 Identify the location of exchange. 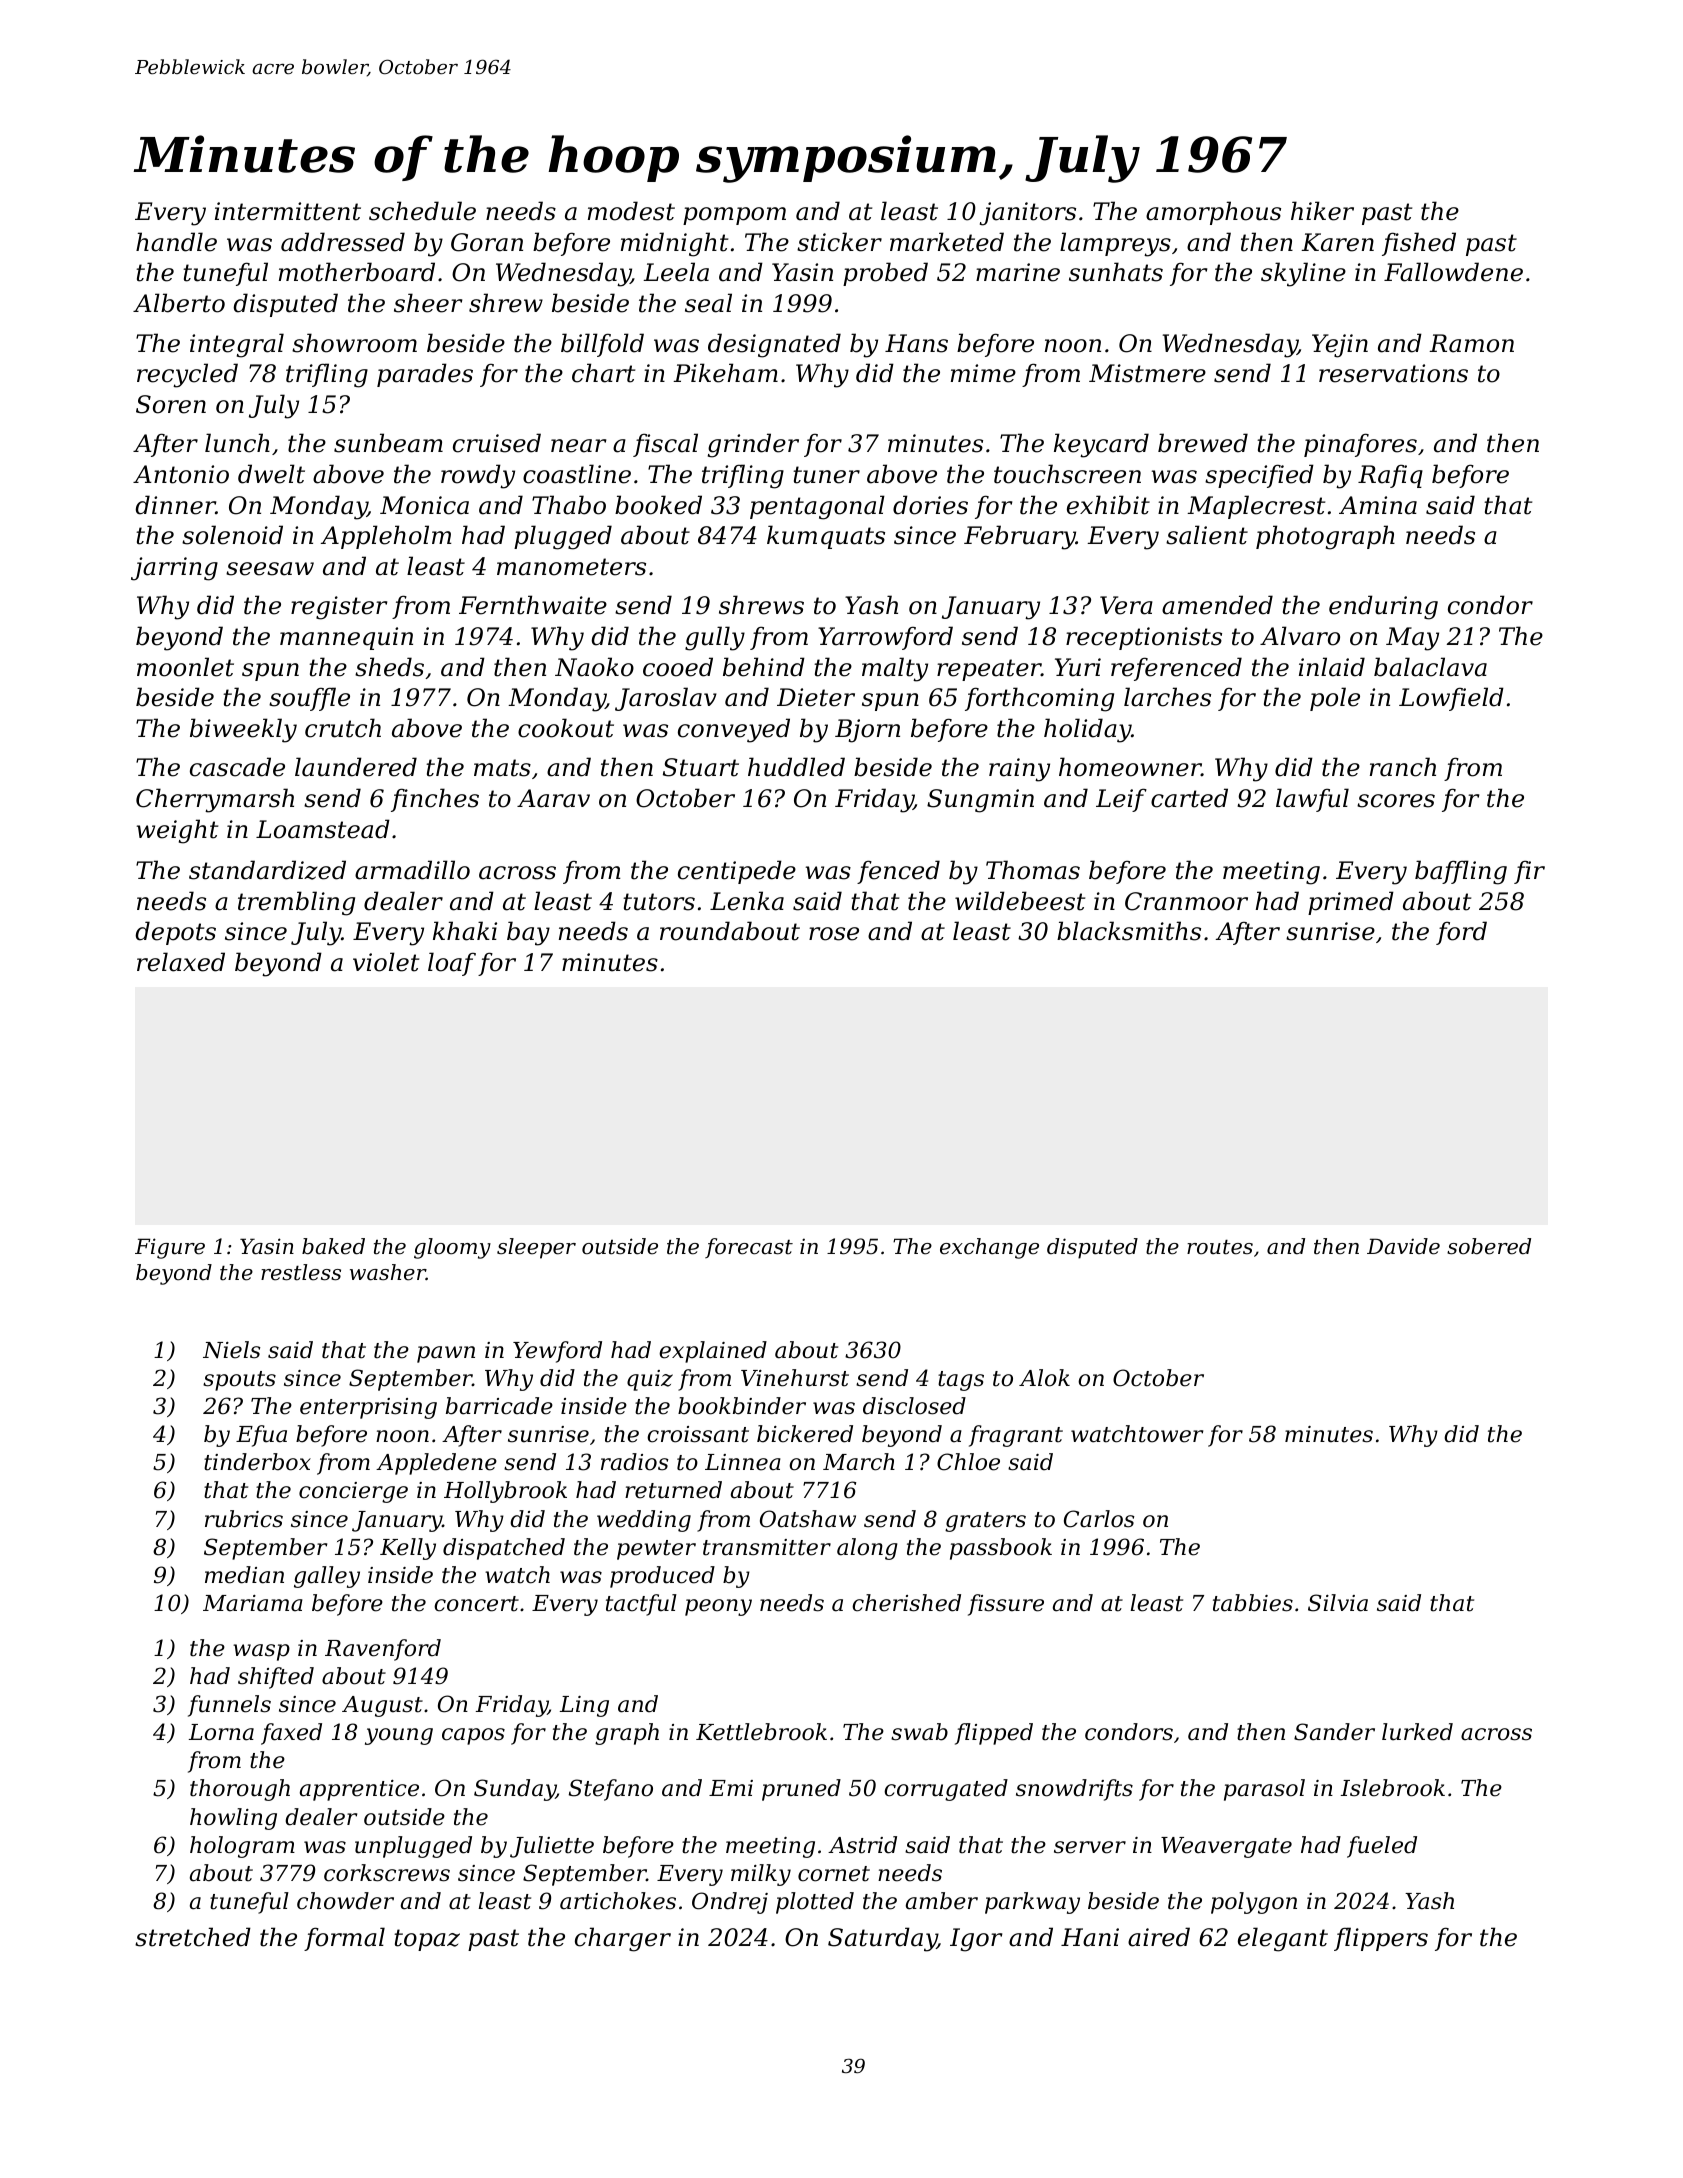
(989, 1248).
